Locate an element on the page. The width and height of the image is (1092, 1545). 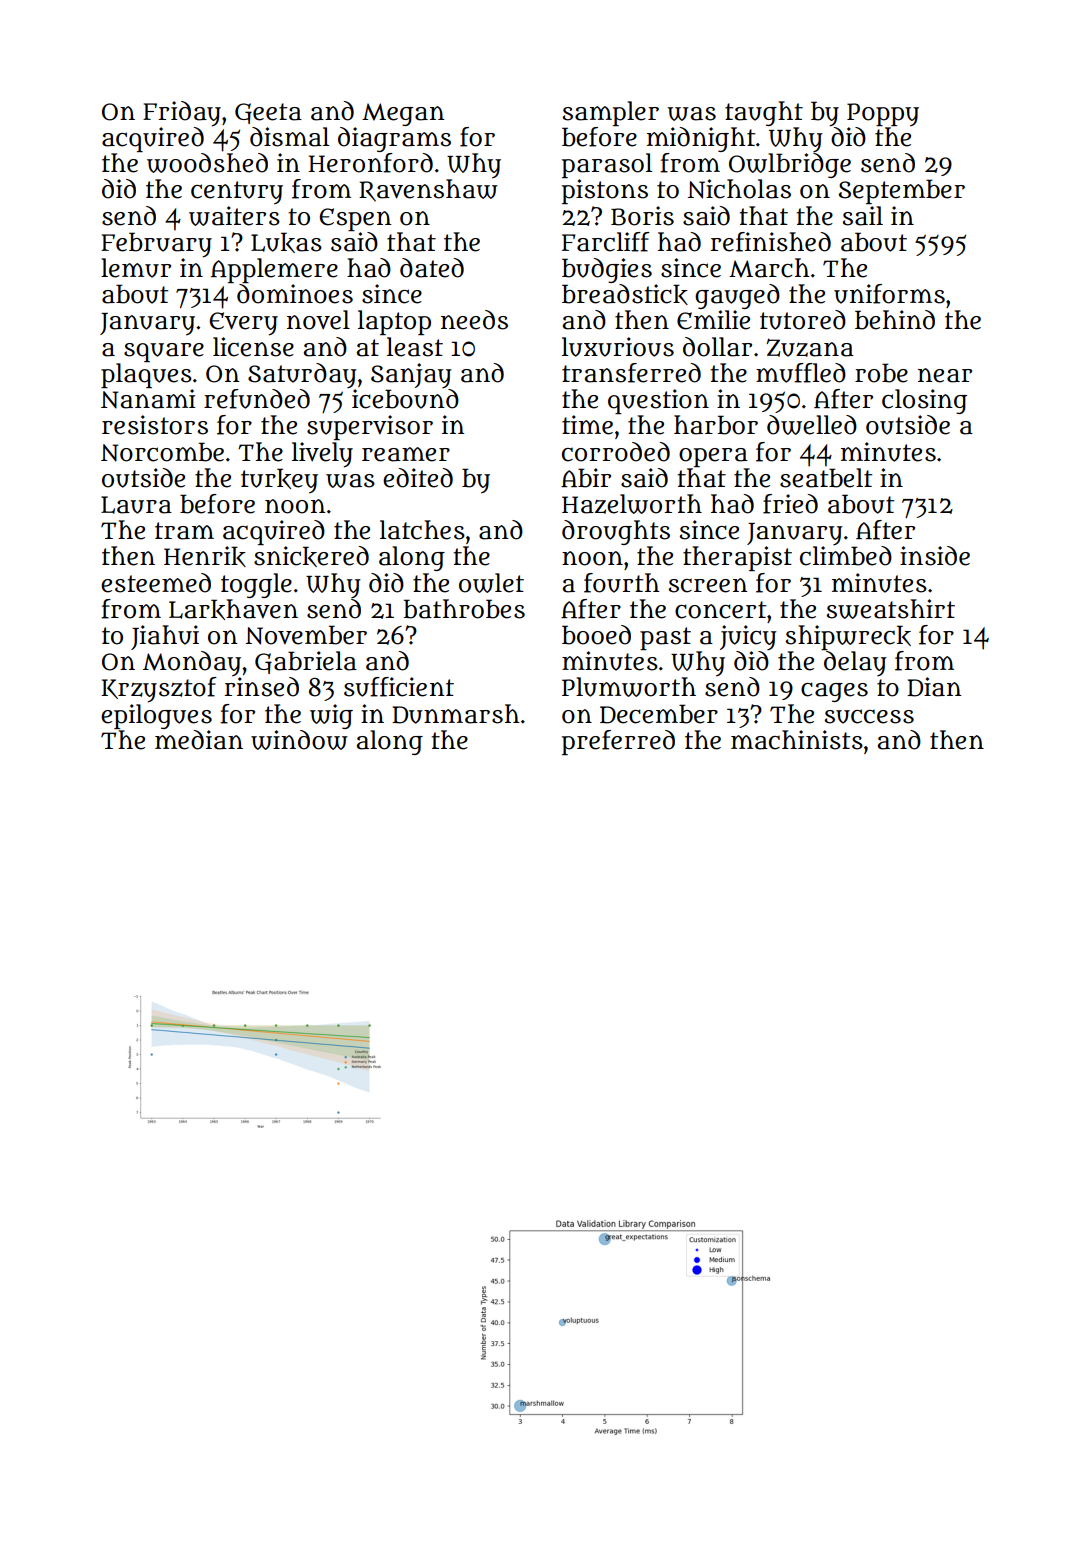
Sanjay is located at coordinates (411, 375).
